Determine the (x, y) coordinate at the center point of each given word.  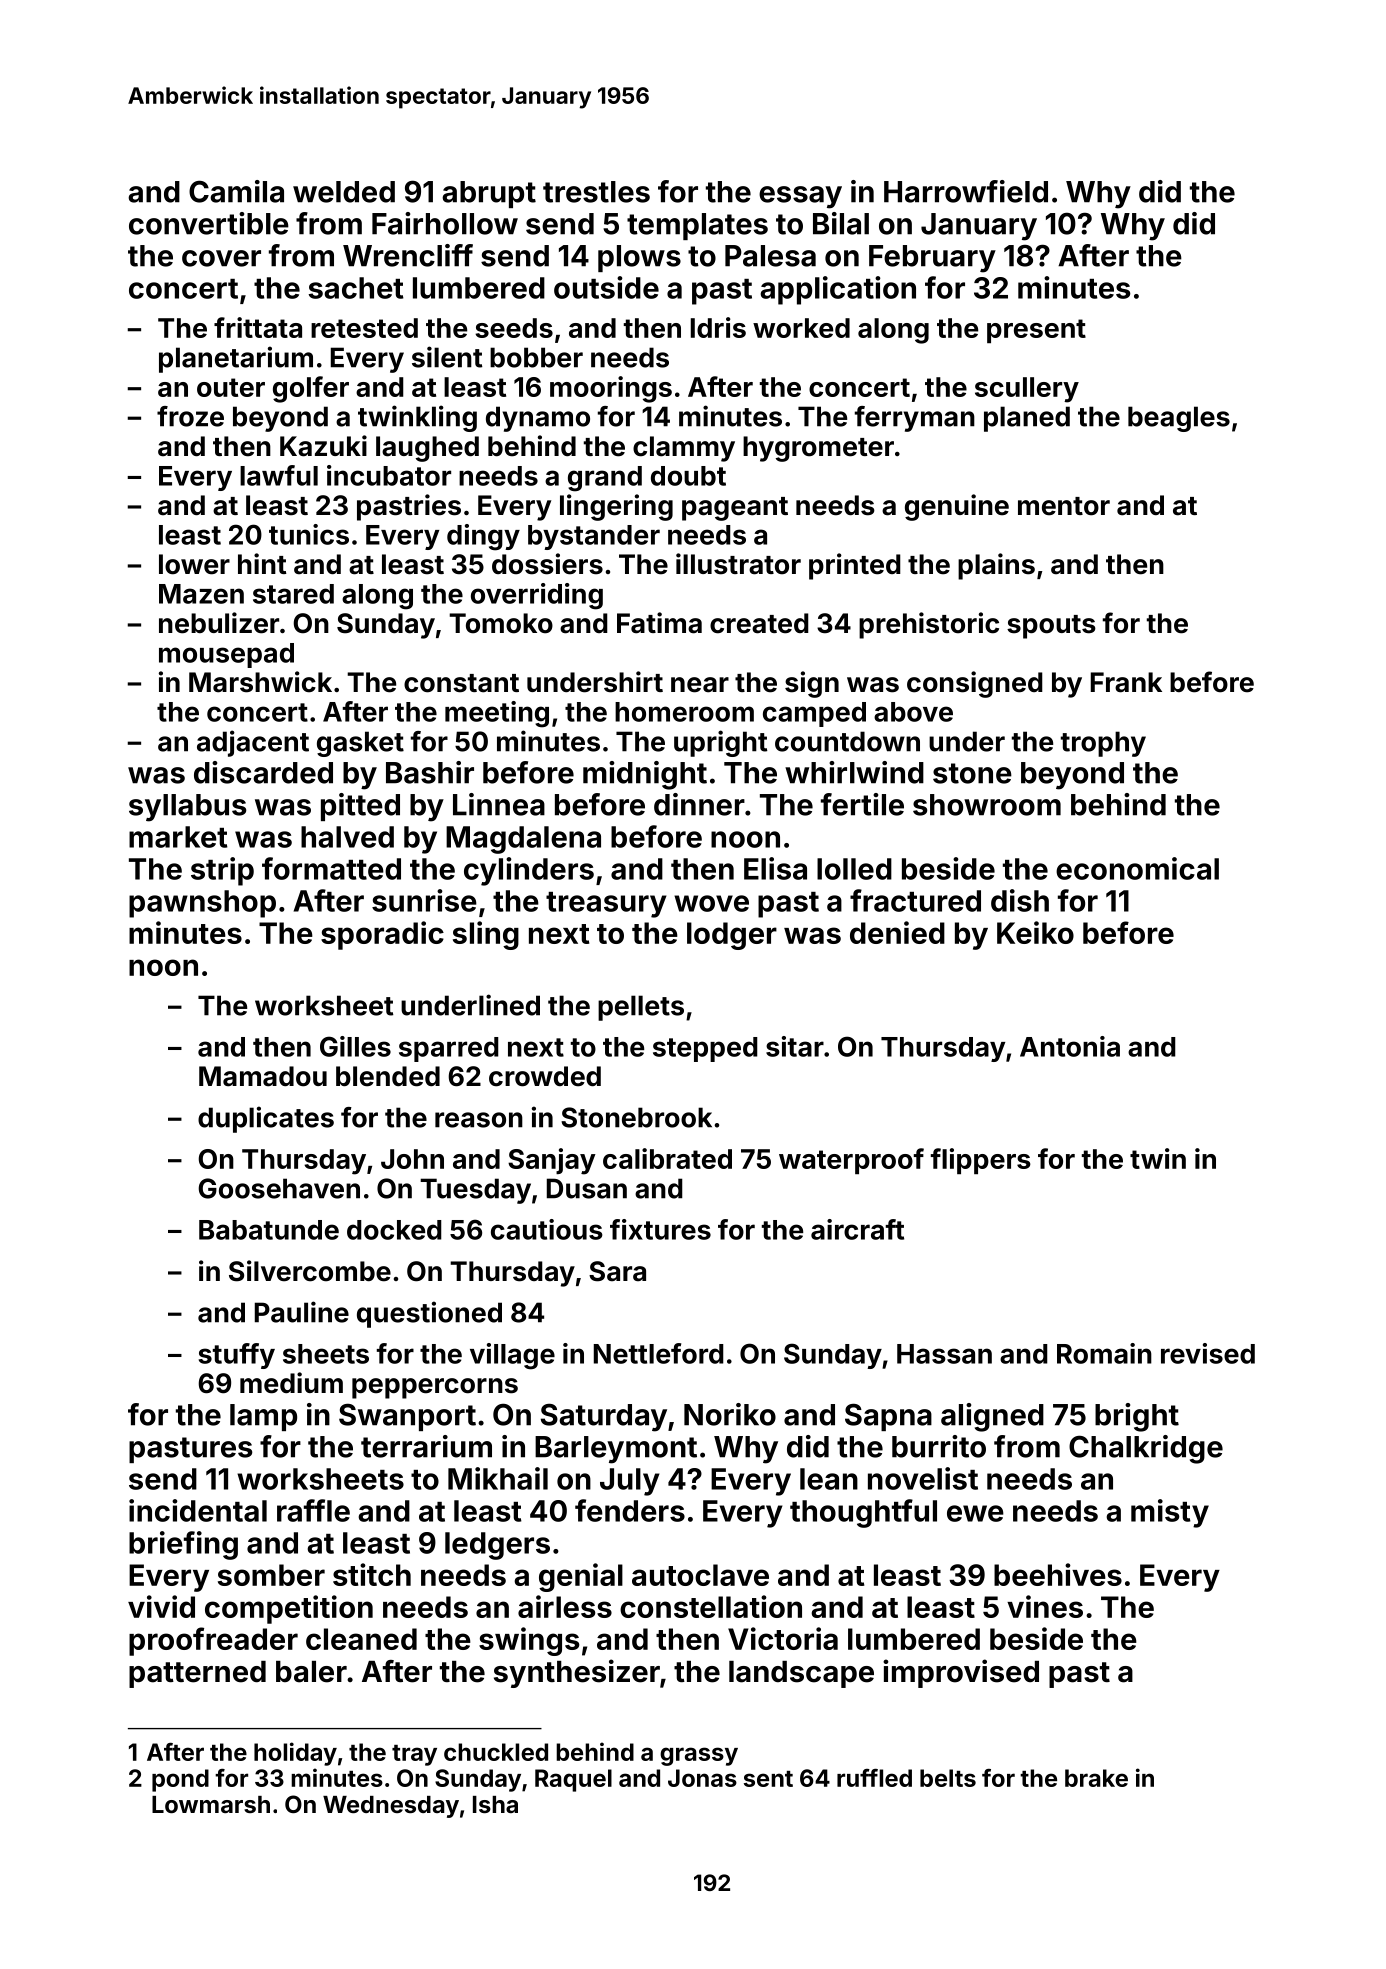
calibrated (667, 1158)
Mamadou (263, 1076)
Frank (1126, 682)
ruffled (874, 1778)
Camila (236, 191)
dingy (483, 537)
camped (814, 714)
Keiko (1035, 932)
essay (800, 197)
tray (414, 1755)
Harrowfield (966, 191)
